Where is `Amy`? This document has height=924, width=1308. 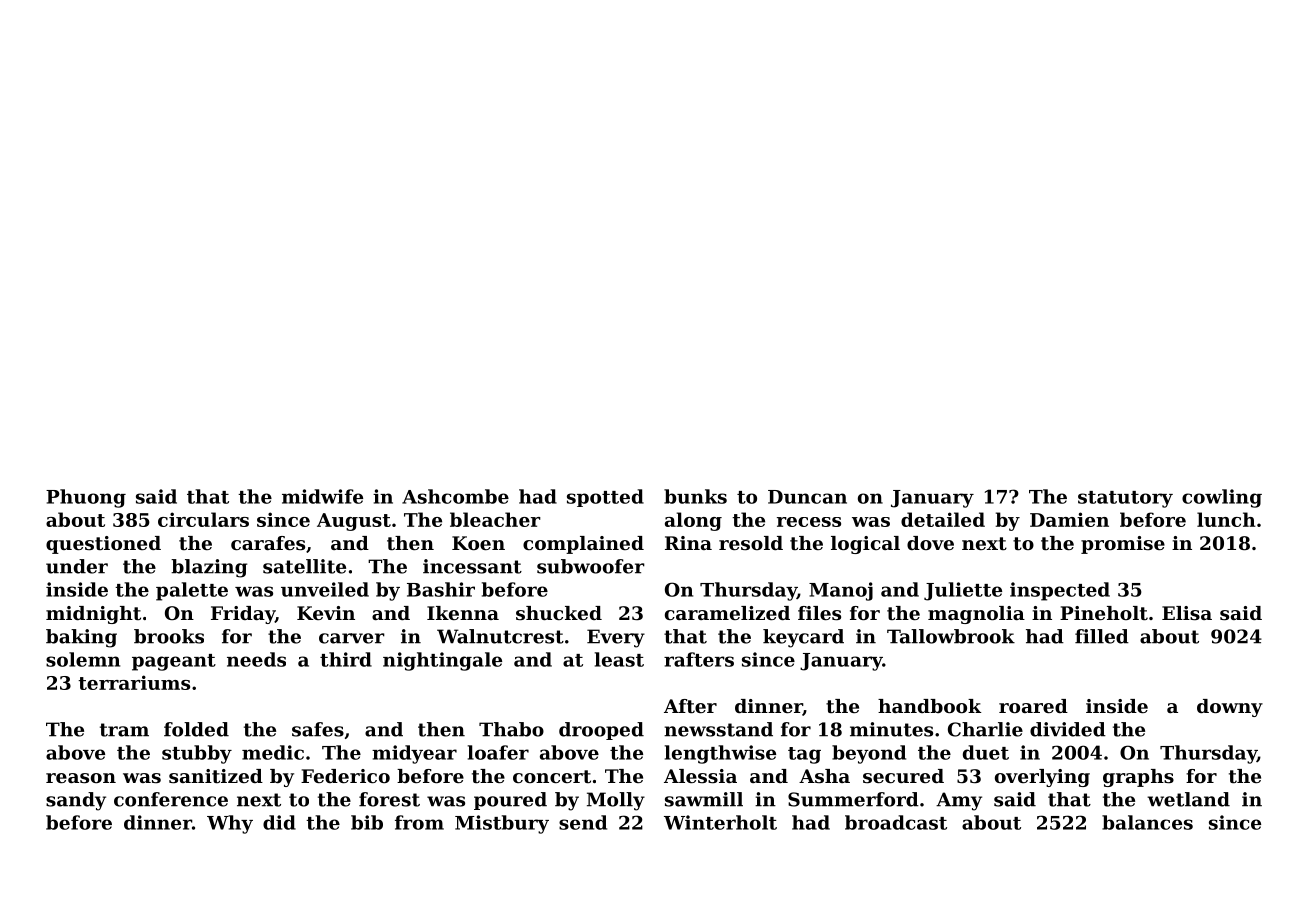 Amy is located at coordinates (959, 801).
